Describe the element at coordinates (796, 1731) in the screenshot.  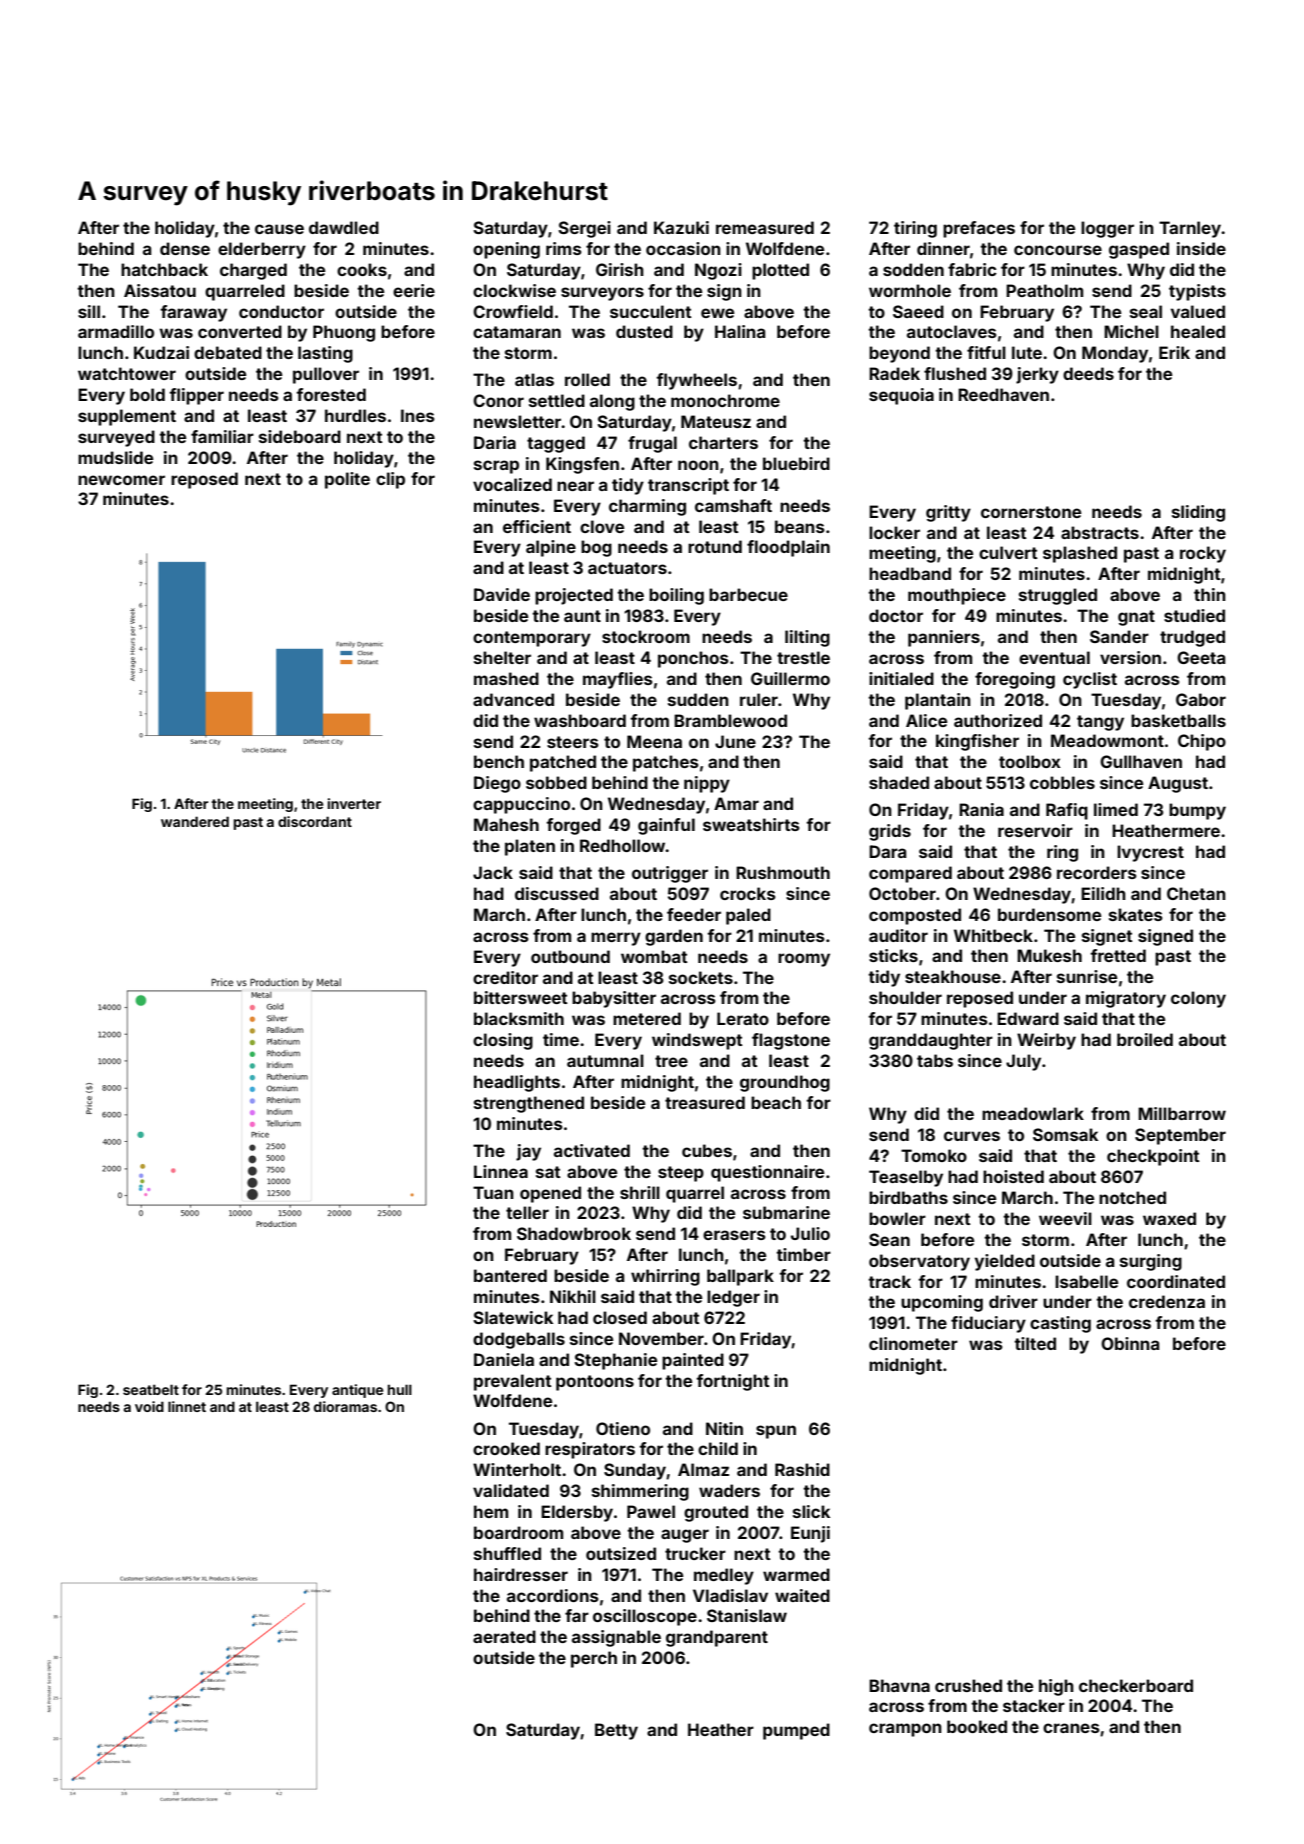
I see `pumped` at that location.
